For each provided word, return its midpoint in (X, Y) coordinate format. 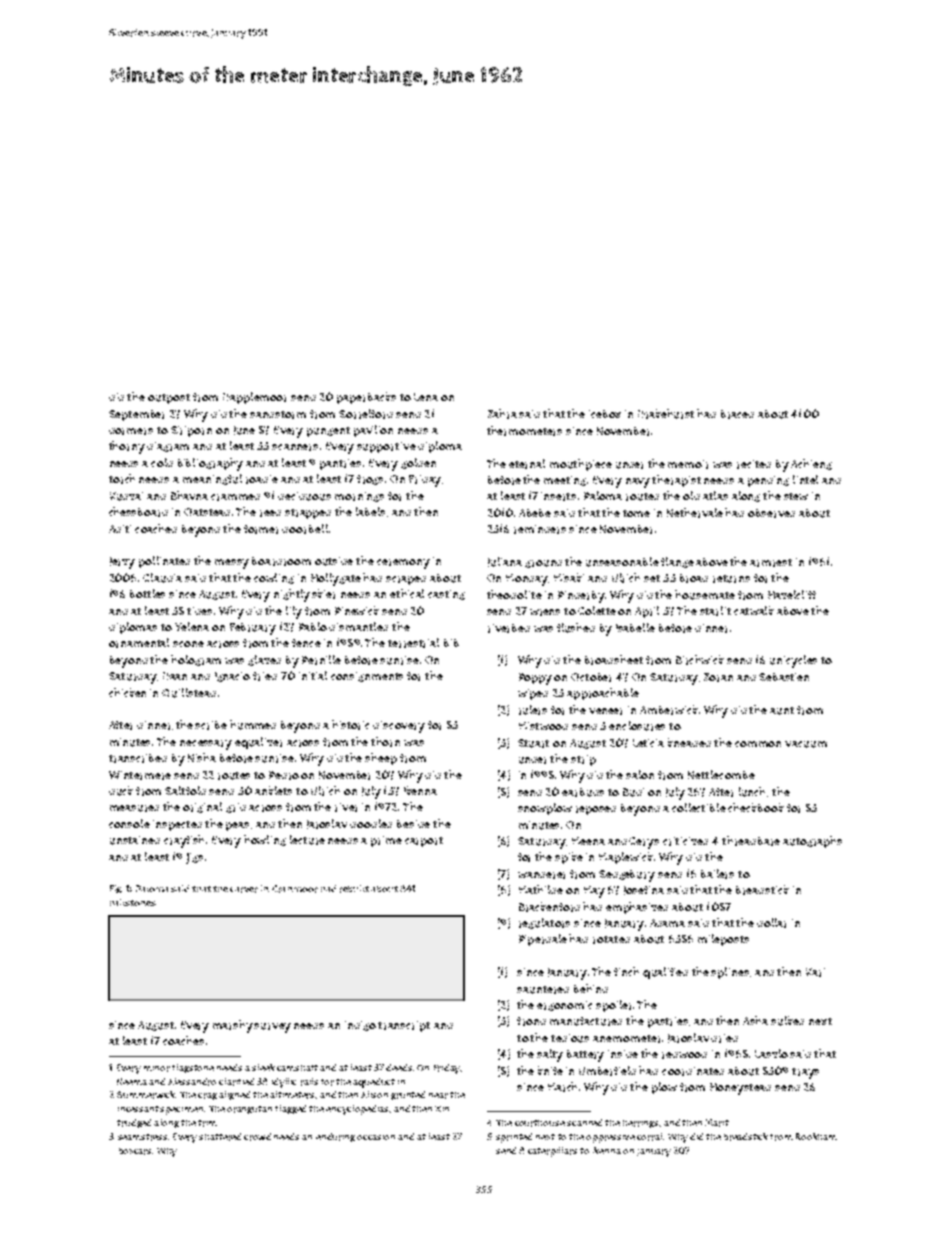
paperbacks (366, 398)
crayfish (184, 841)
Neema (132, 1081)
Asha (755, 1020)
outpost (169, 399)
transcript (404, 1026)
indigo (360, 1026)
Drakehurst (666, 414)
